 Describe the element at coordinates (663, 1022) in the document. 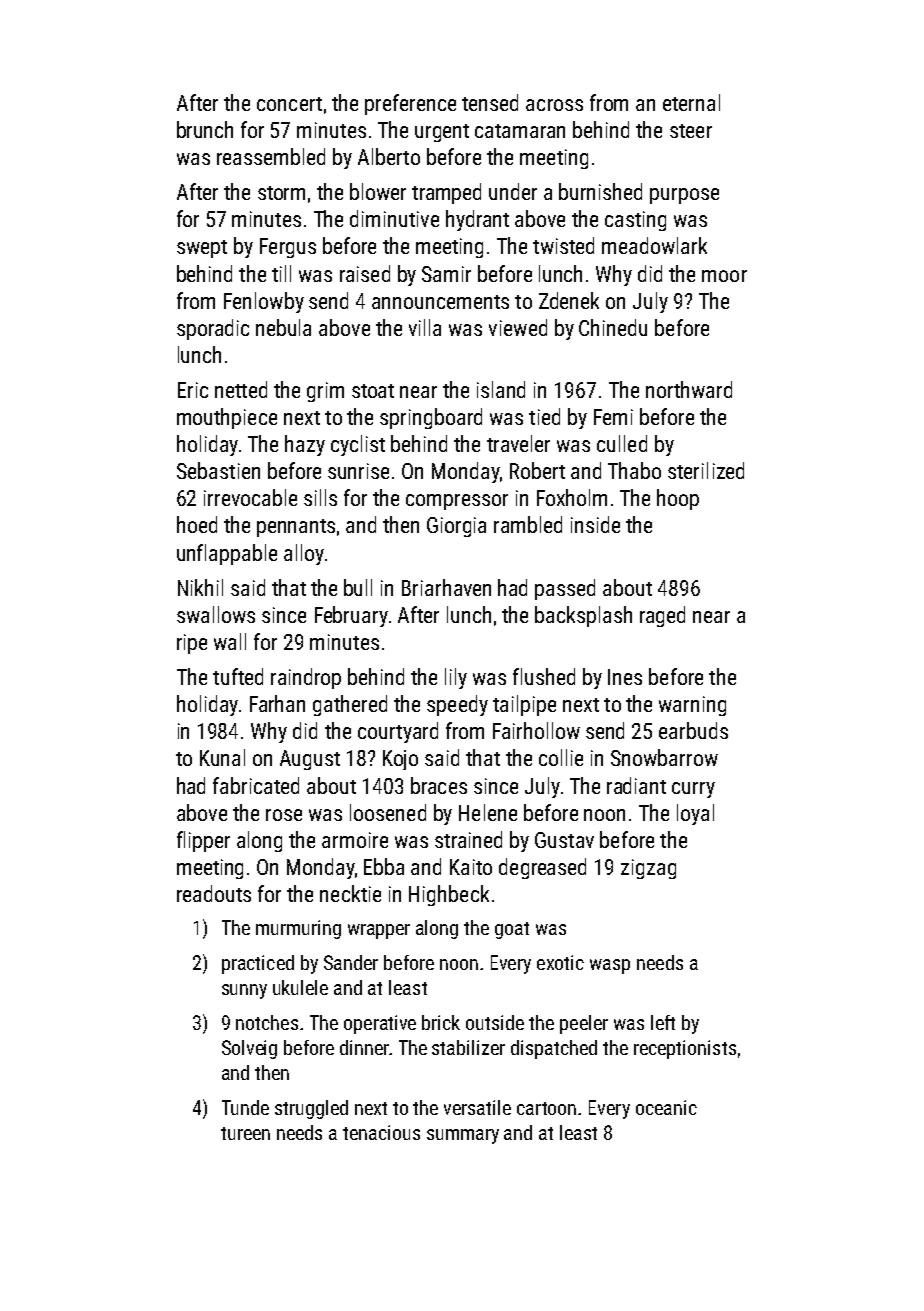

I see `left` at that location.
